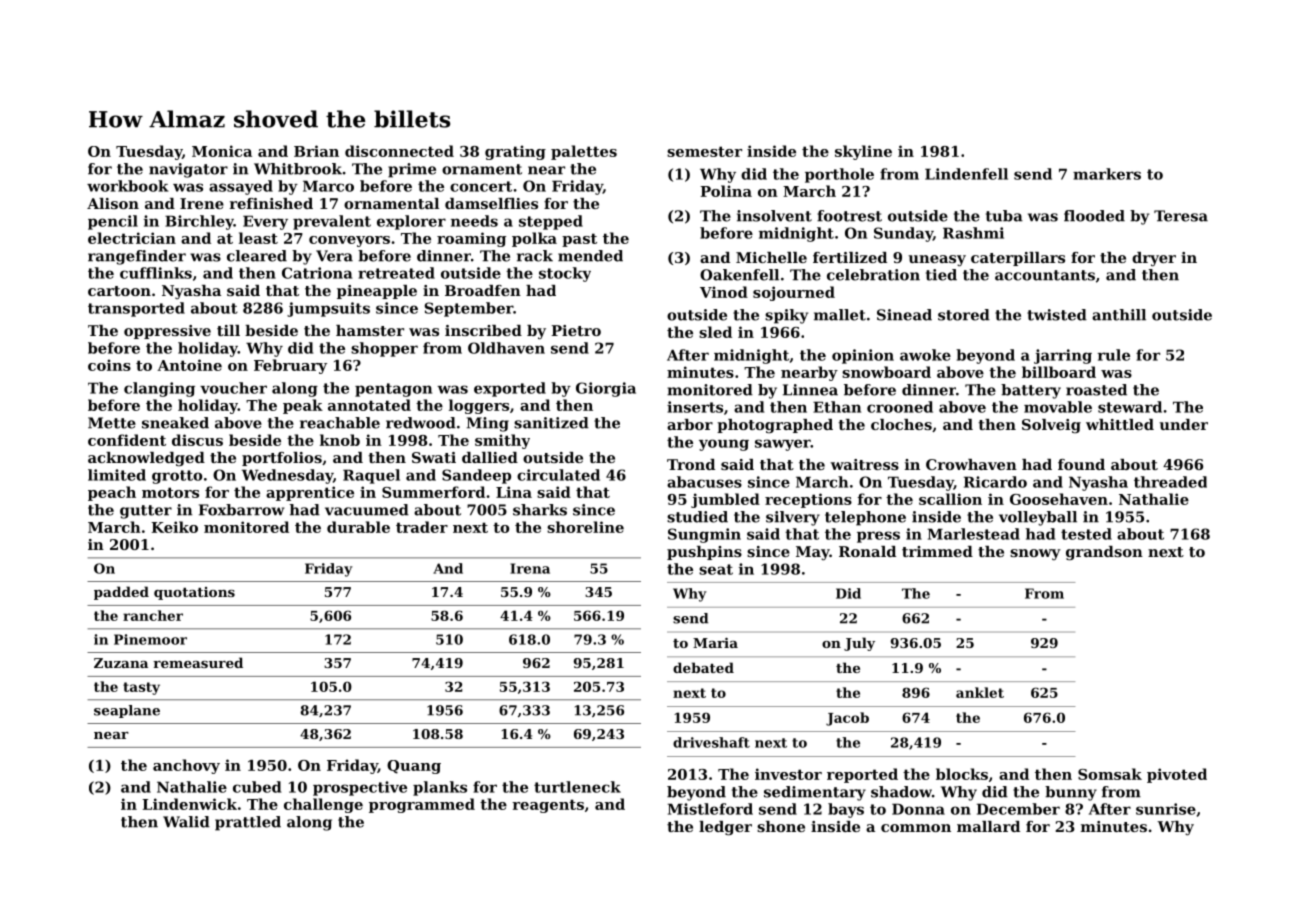 The height and width of the screenshot is (924, 1308). I want to click on navigator, so click(188, 170).
